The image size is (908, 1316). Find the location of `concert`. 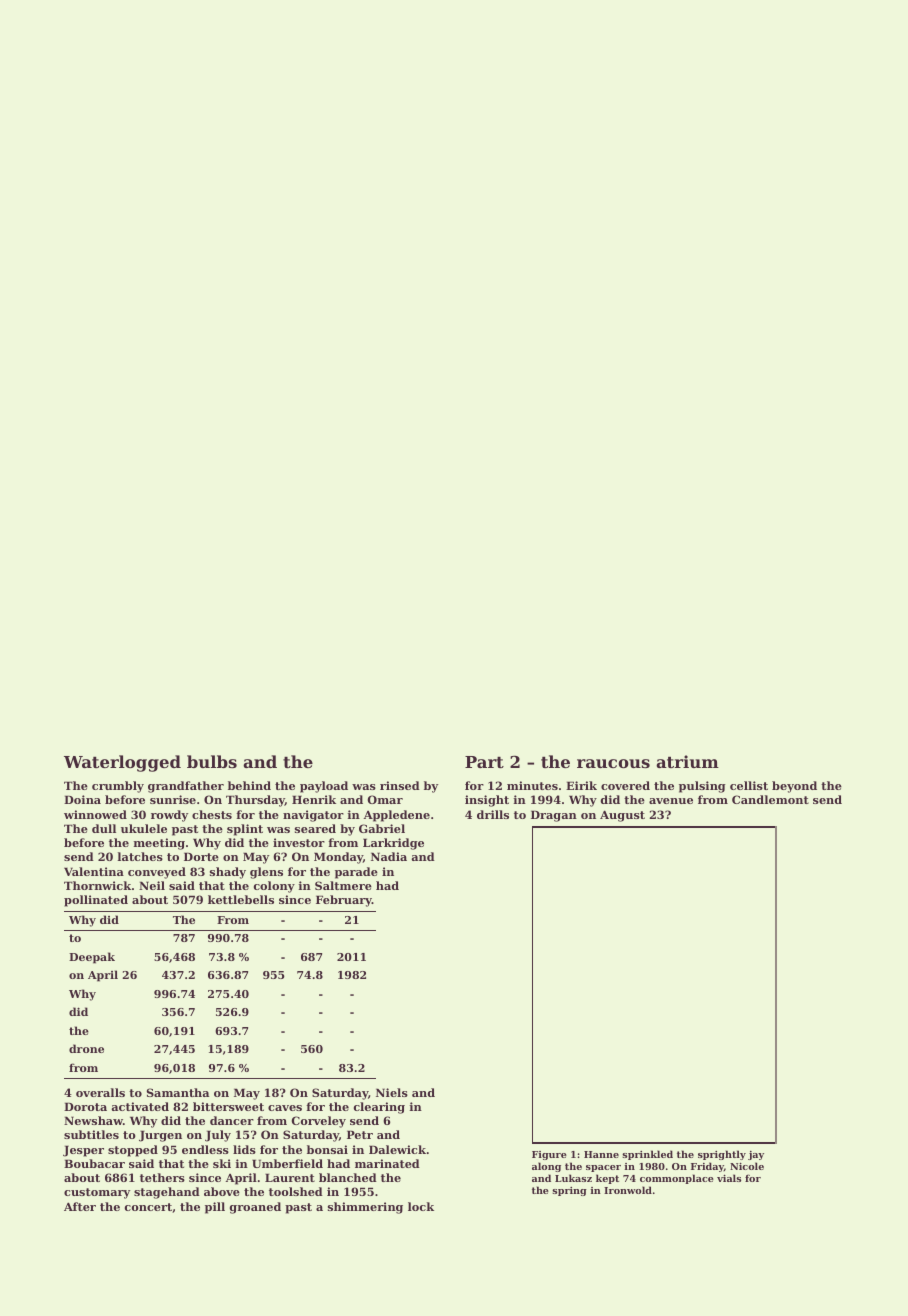

concert is located at coordinates (148, 1207).
